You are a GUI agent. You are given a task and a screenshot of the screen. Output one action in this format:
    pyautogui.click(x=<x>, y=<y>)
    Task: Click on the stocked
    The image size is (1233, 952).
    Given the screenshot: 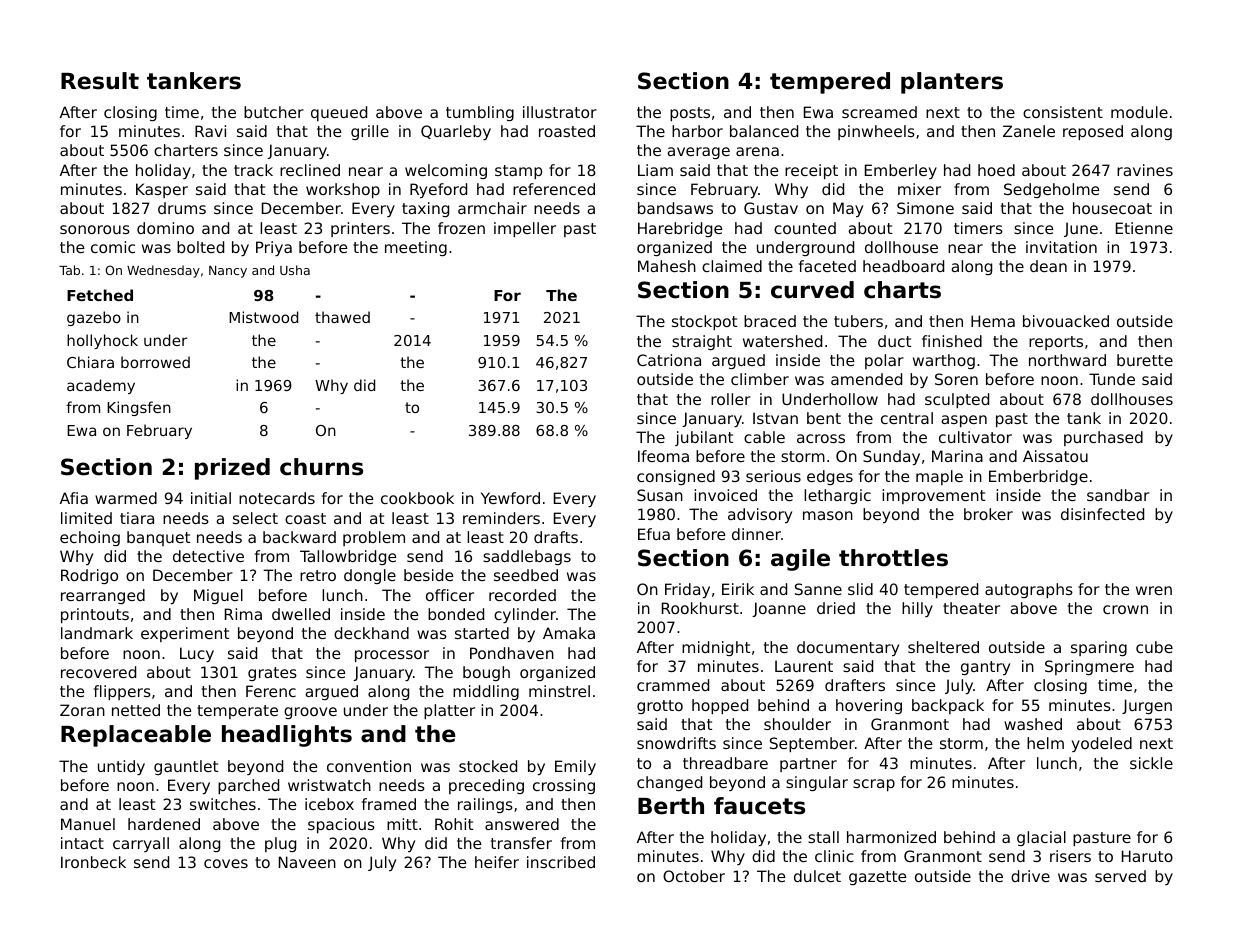 What is the action you would take?
    pyautogui.click(x=488, y=766)
